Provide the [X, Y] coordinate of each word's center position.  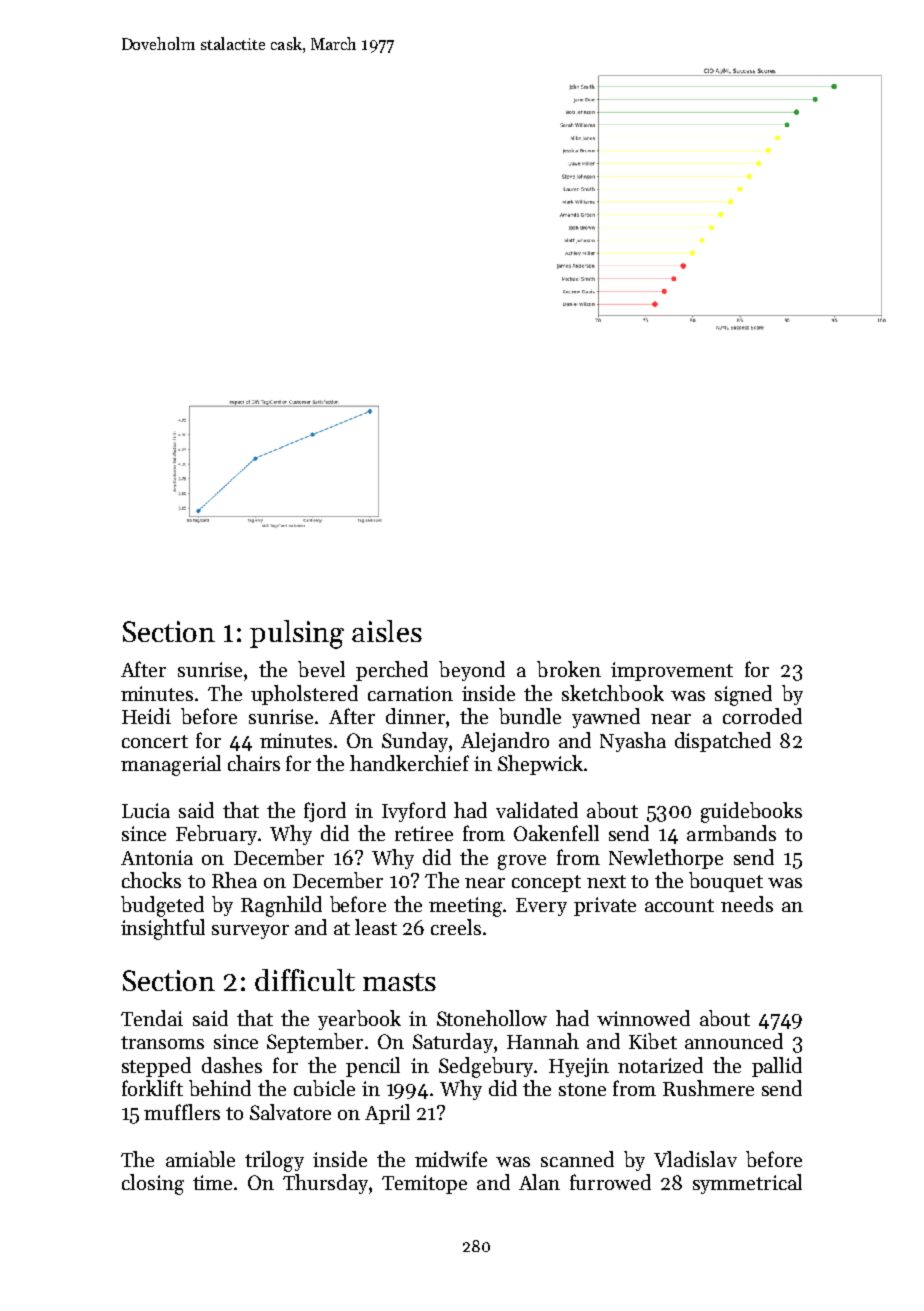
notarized [660, 1065]
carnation [410, 693]
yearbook [359, 1020]
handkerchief [409, 763]
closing [153, 1184]
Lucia [146, 810]
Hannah [543, 1041]
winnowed [643, 1018]
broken [569, 669]
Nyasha [633, 742]
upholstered [304, 695]
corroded [762, 716]
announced [734, 1041]
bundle [530, 716]
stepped [156, 1067]
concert [155, 741]
